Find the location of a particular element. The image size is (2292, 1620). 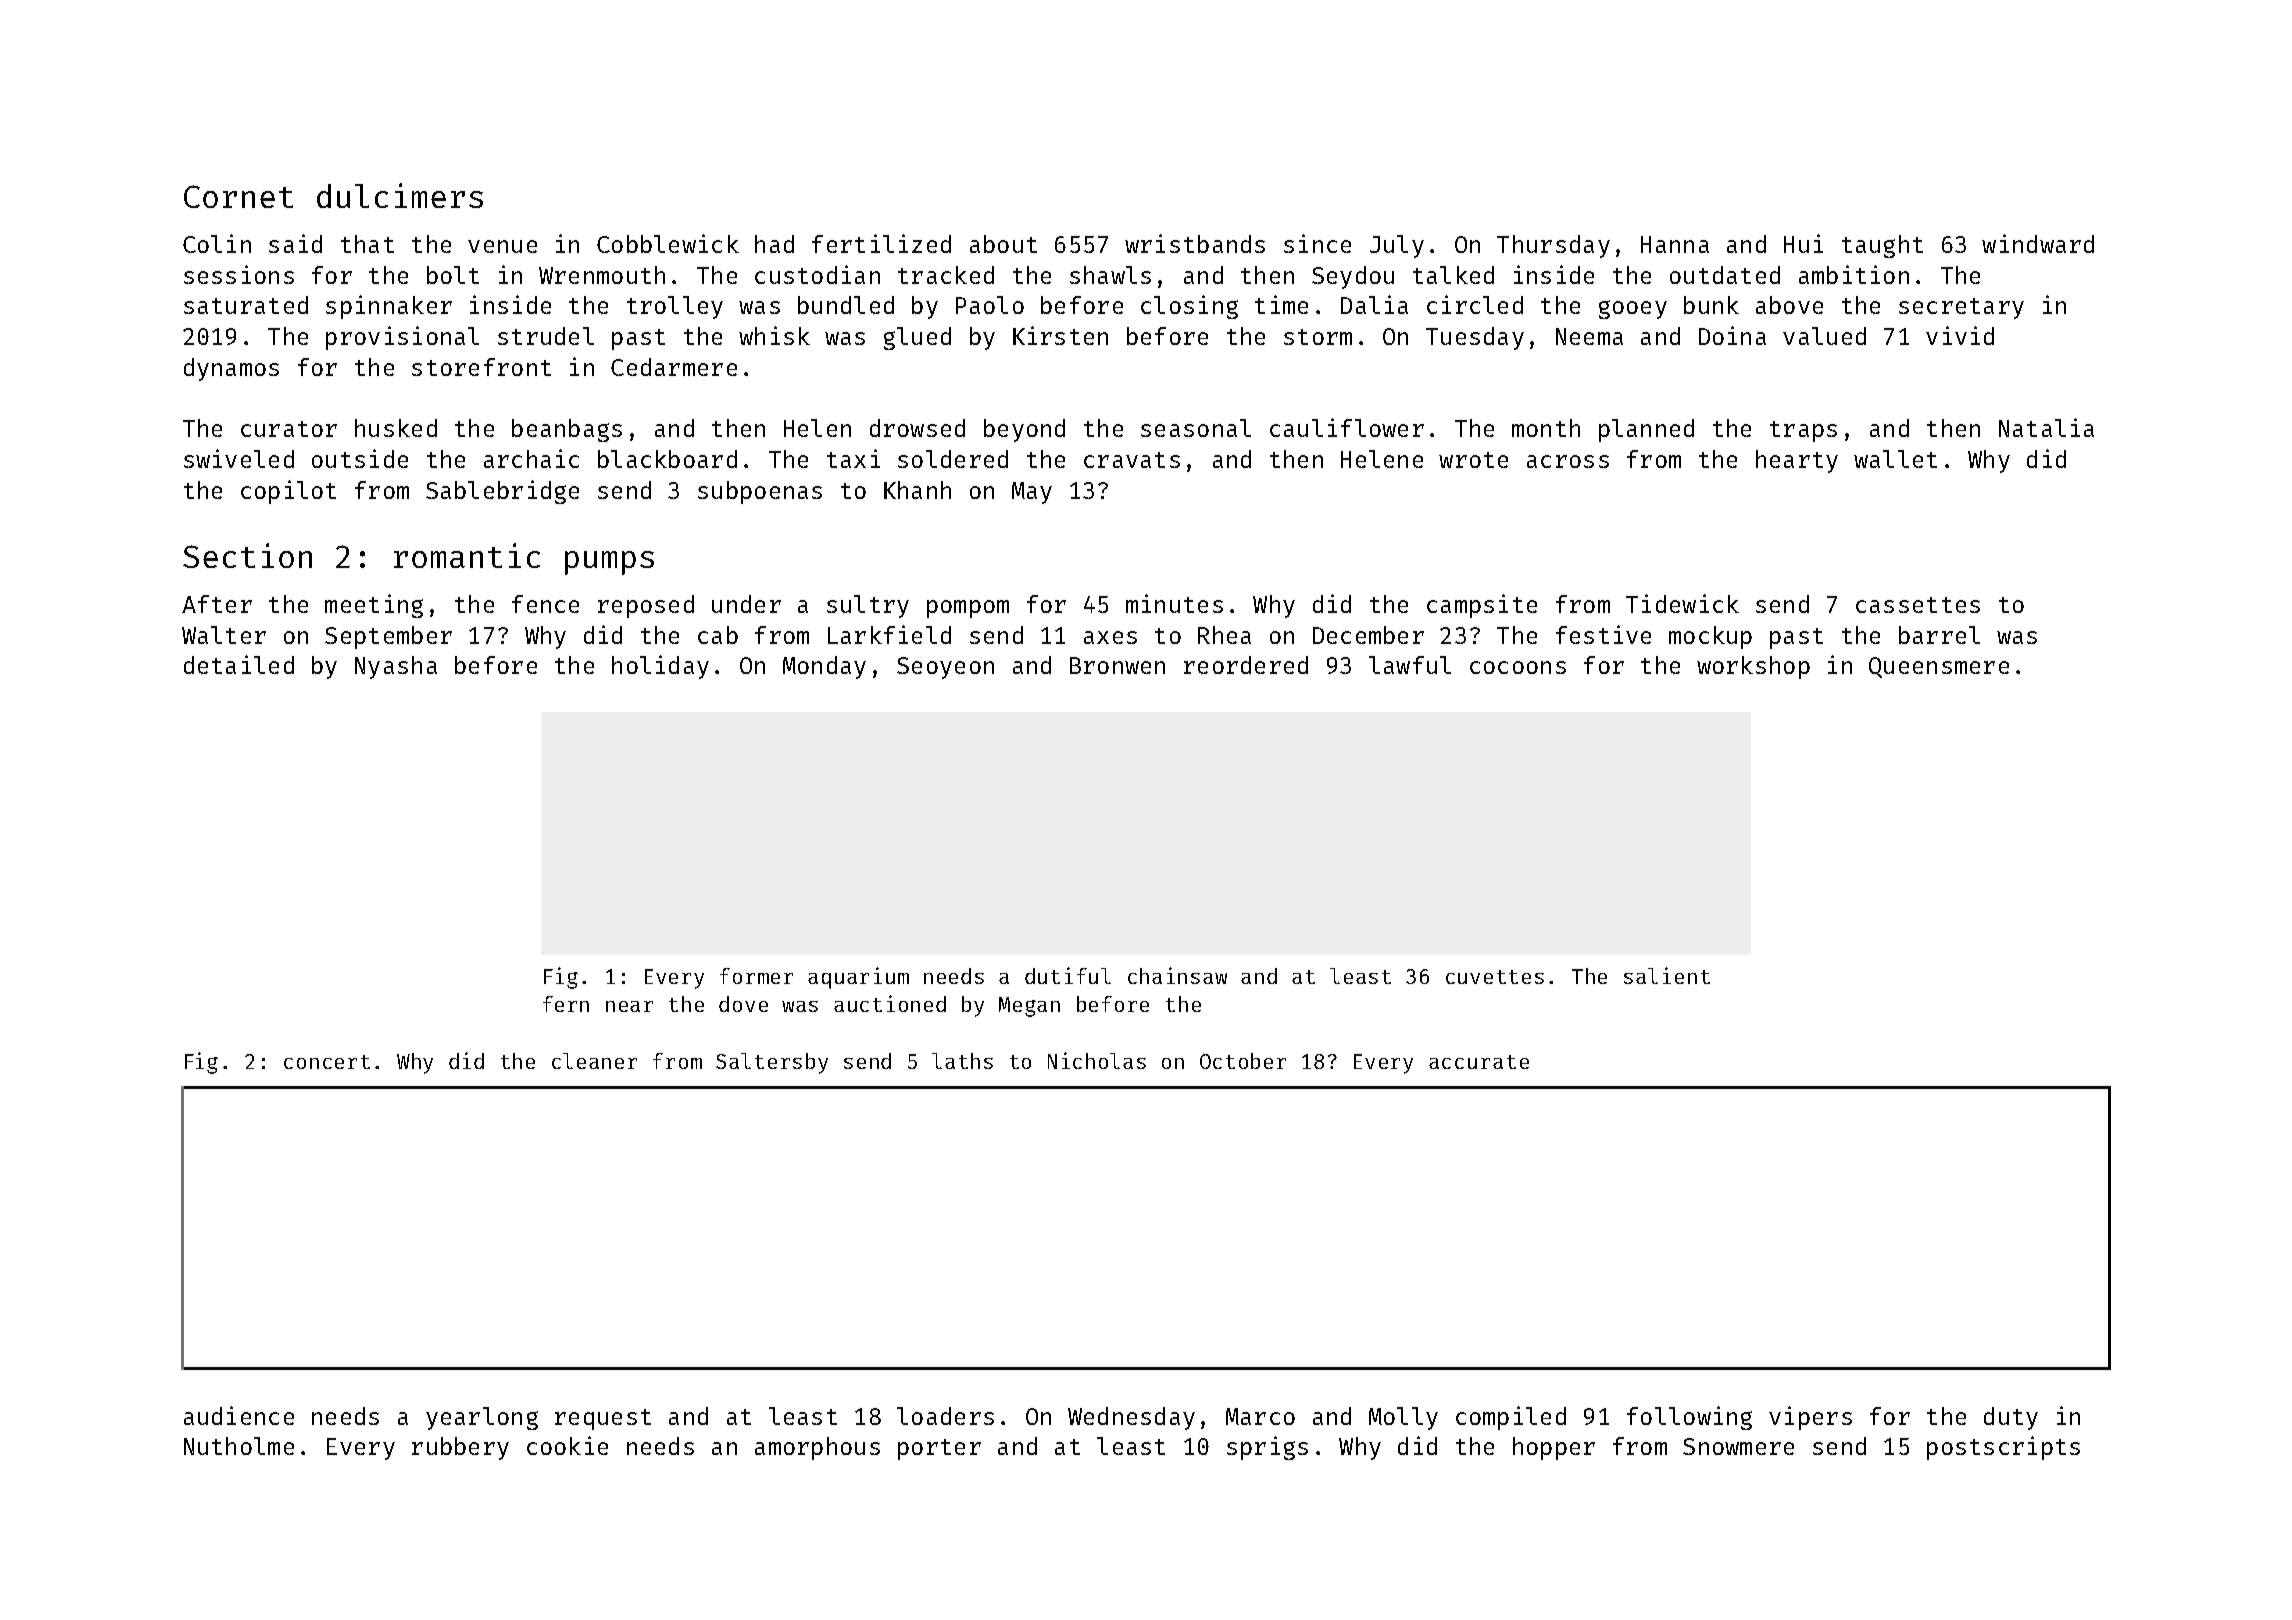

request is located at coordinates (603, 1419).
